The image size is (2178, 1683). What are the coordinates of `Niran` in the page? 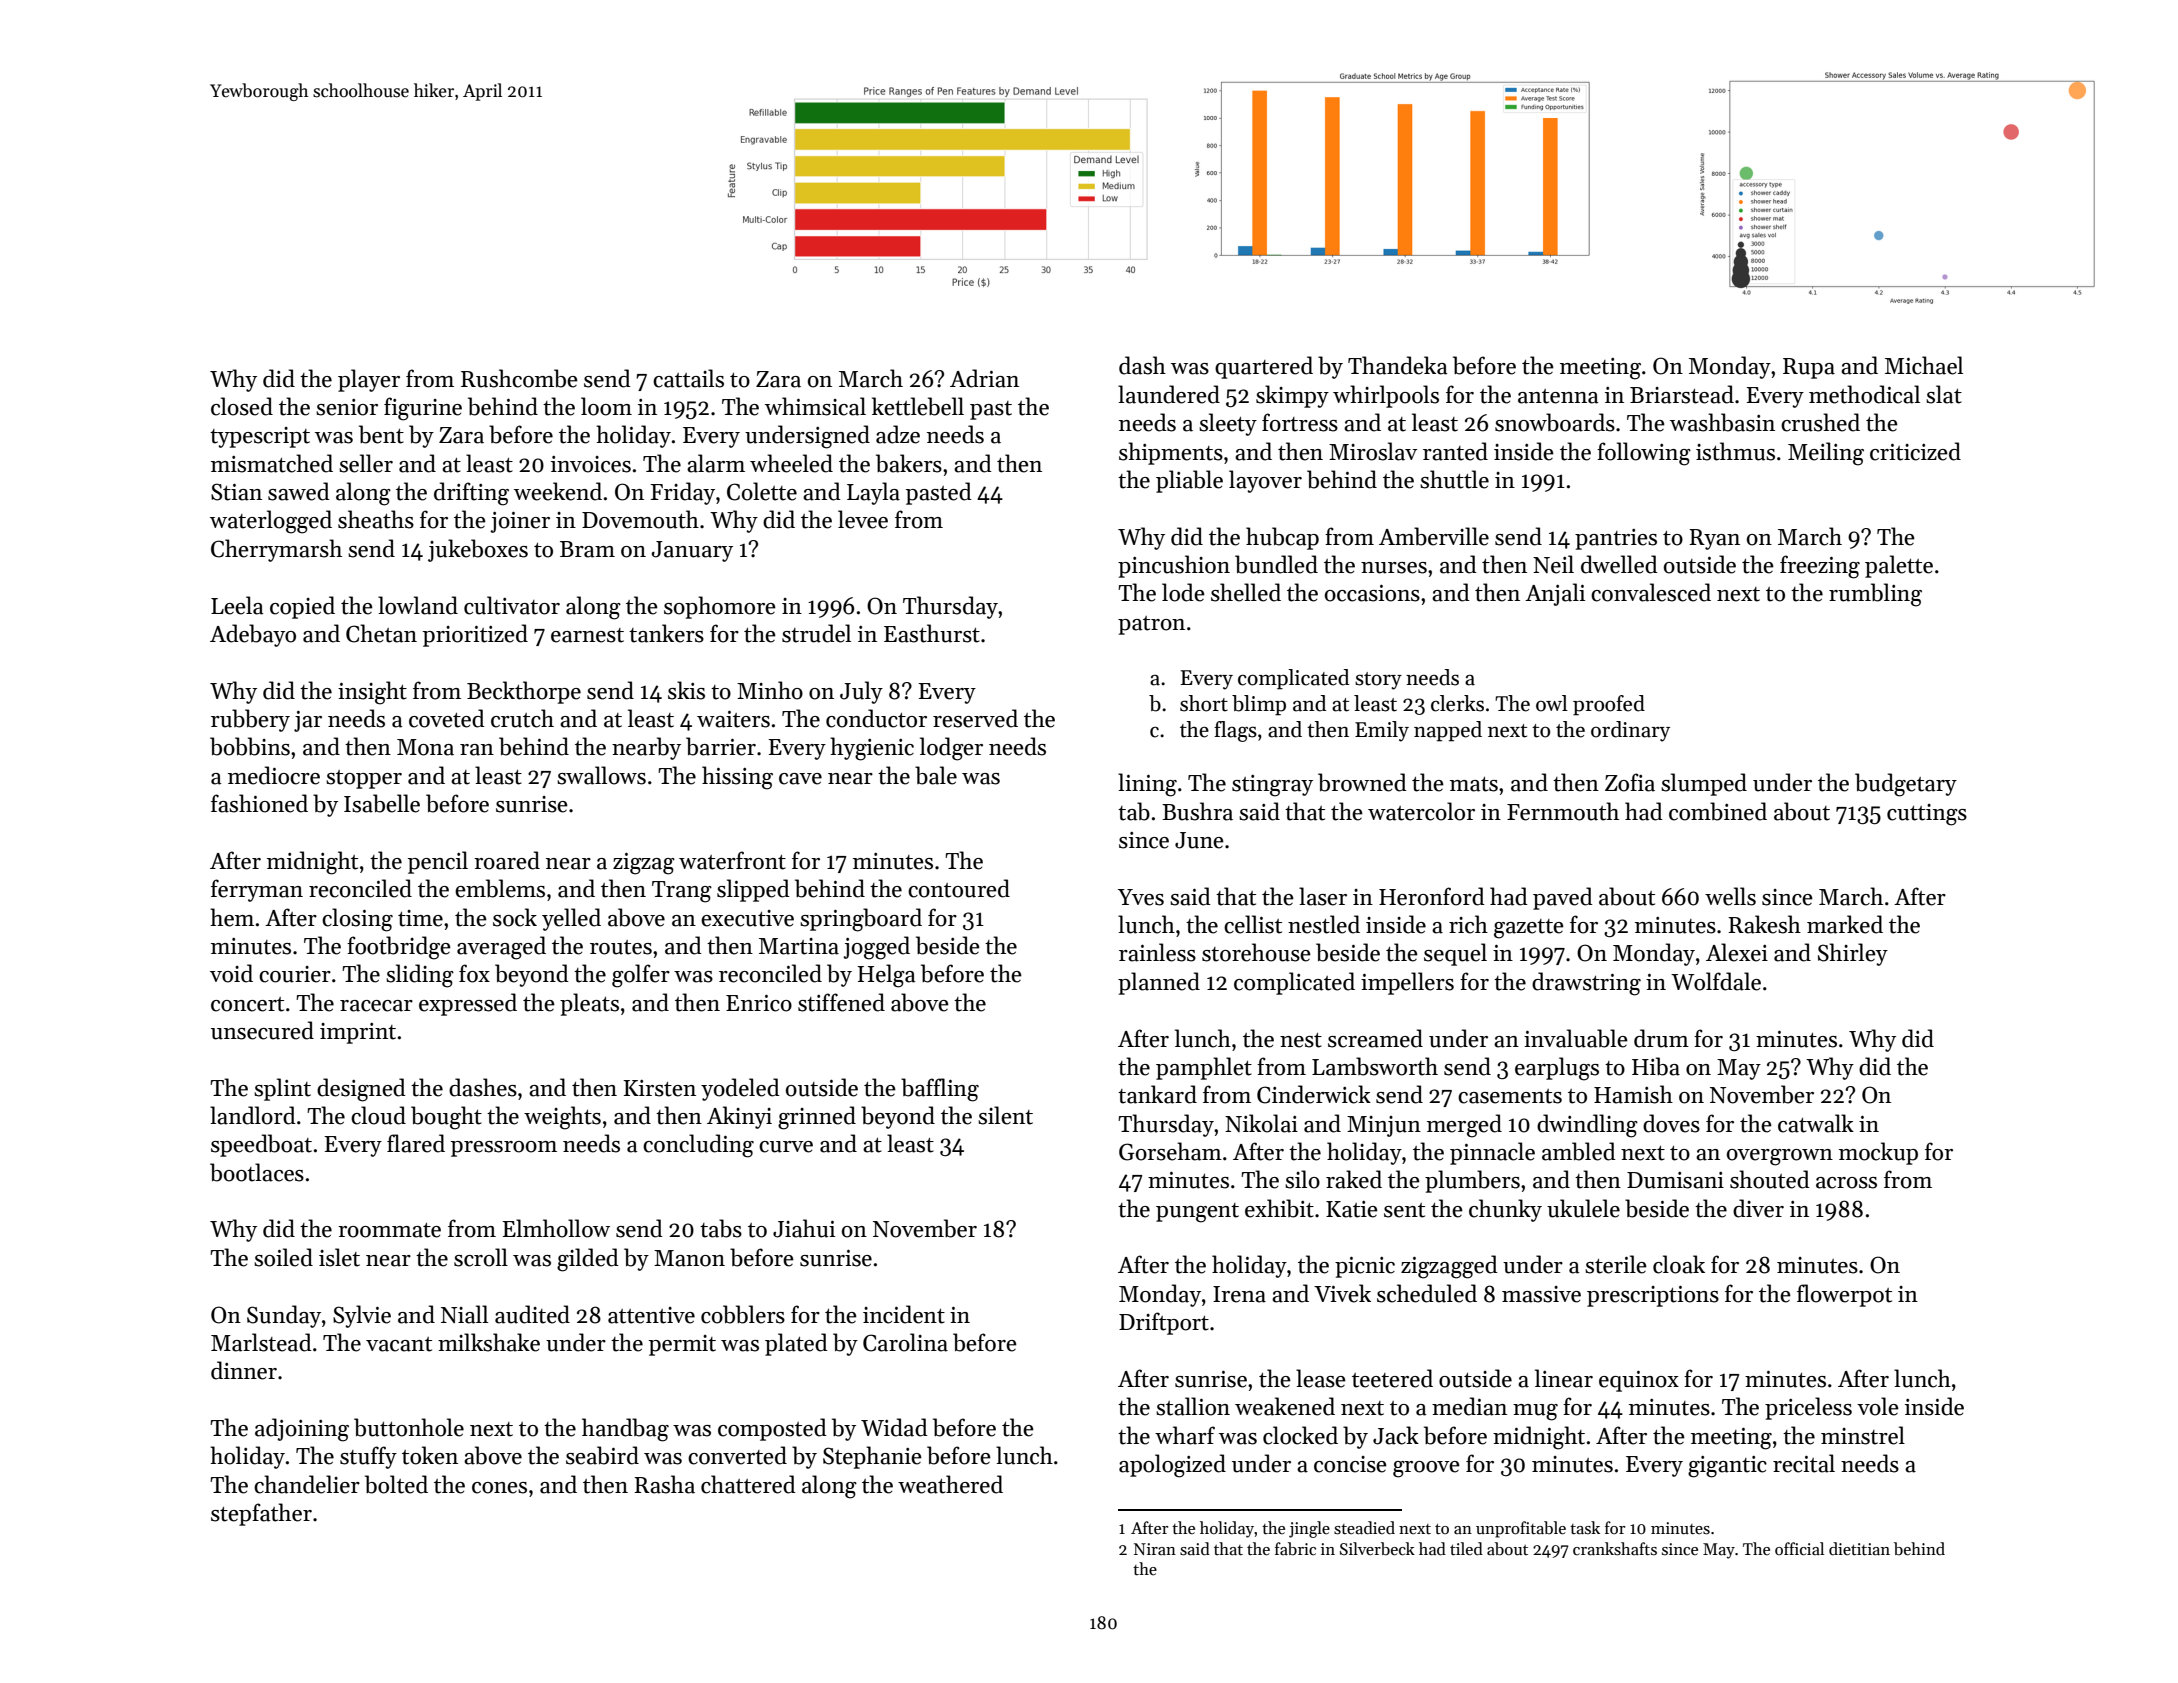 It's located at (1155, 1549).
